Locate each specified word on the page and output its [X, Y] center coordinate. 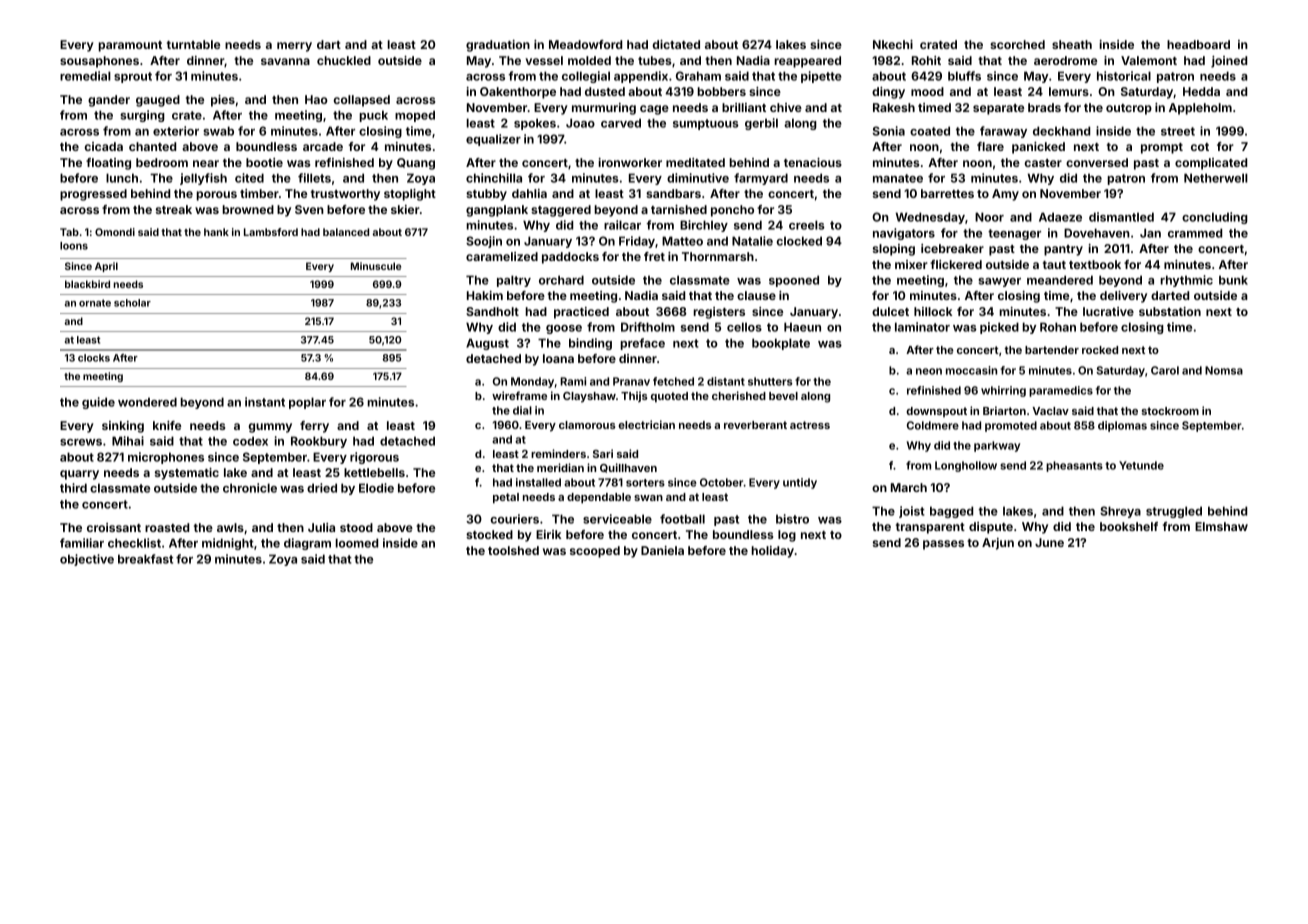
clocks [94, 358]
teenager [1014, 234]
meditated [695, 162]
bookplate [781, 344]
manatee [898, 178]
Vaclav [1050, 411]
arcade [323, 146]
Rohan [1058, 327]
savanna [285, 61]
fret [654, 256]
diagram [307, 544]
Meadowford [585, 44]
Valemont [1149, 60]
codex [250, 441]
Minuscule [376, 266]
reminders [558, 453]
